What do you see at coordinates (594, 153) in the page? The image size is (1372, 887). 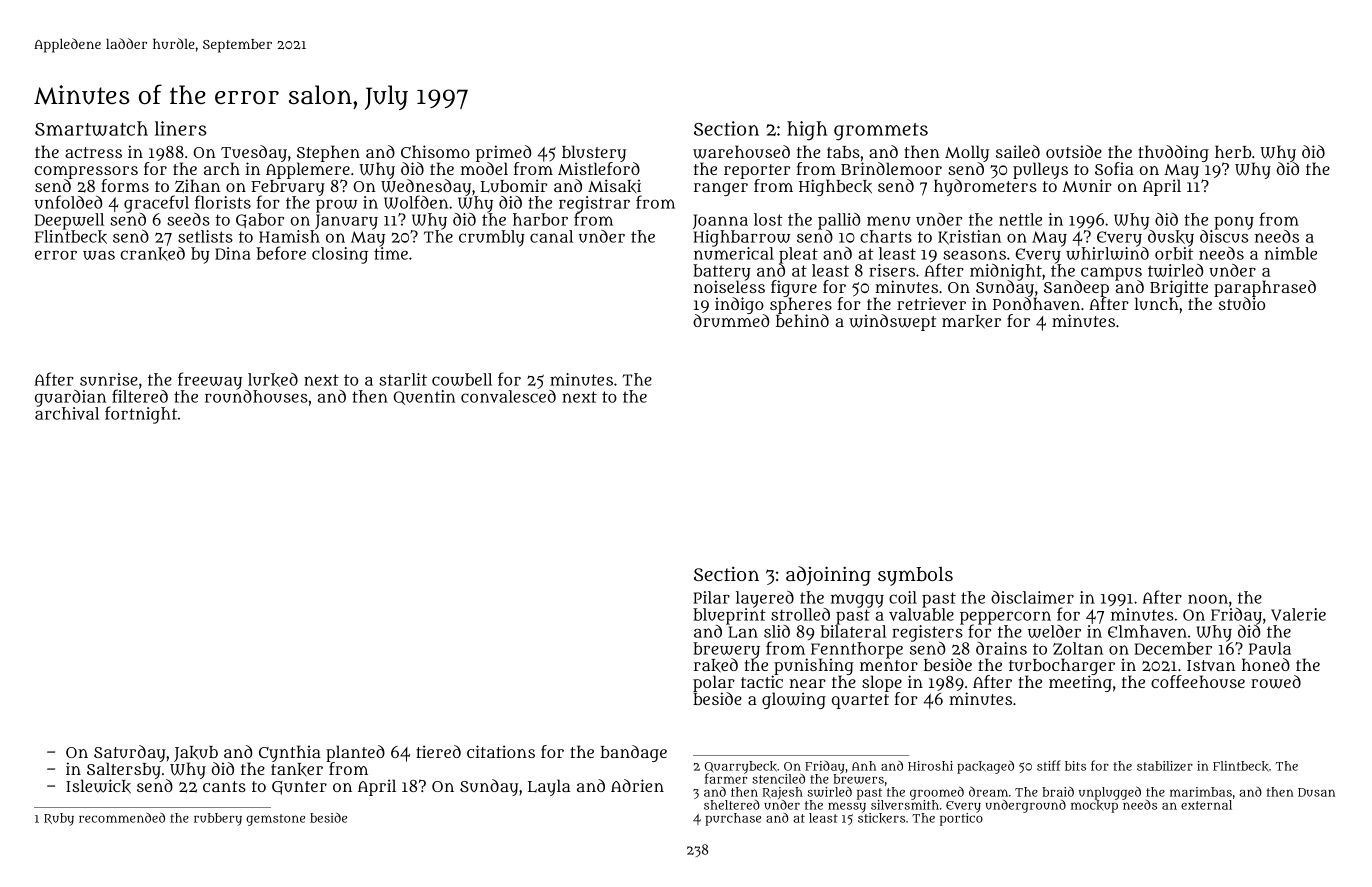 I see `blustery` at bounding box center [594, 153].
